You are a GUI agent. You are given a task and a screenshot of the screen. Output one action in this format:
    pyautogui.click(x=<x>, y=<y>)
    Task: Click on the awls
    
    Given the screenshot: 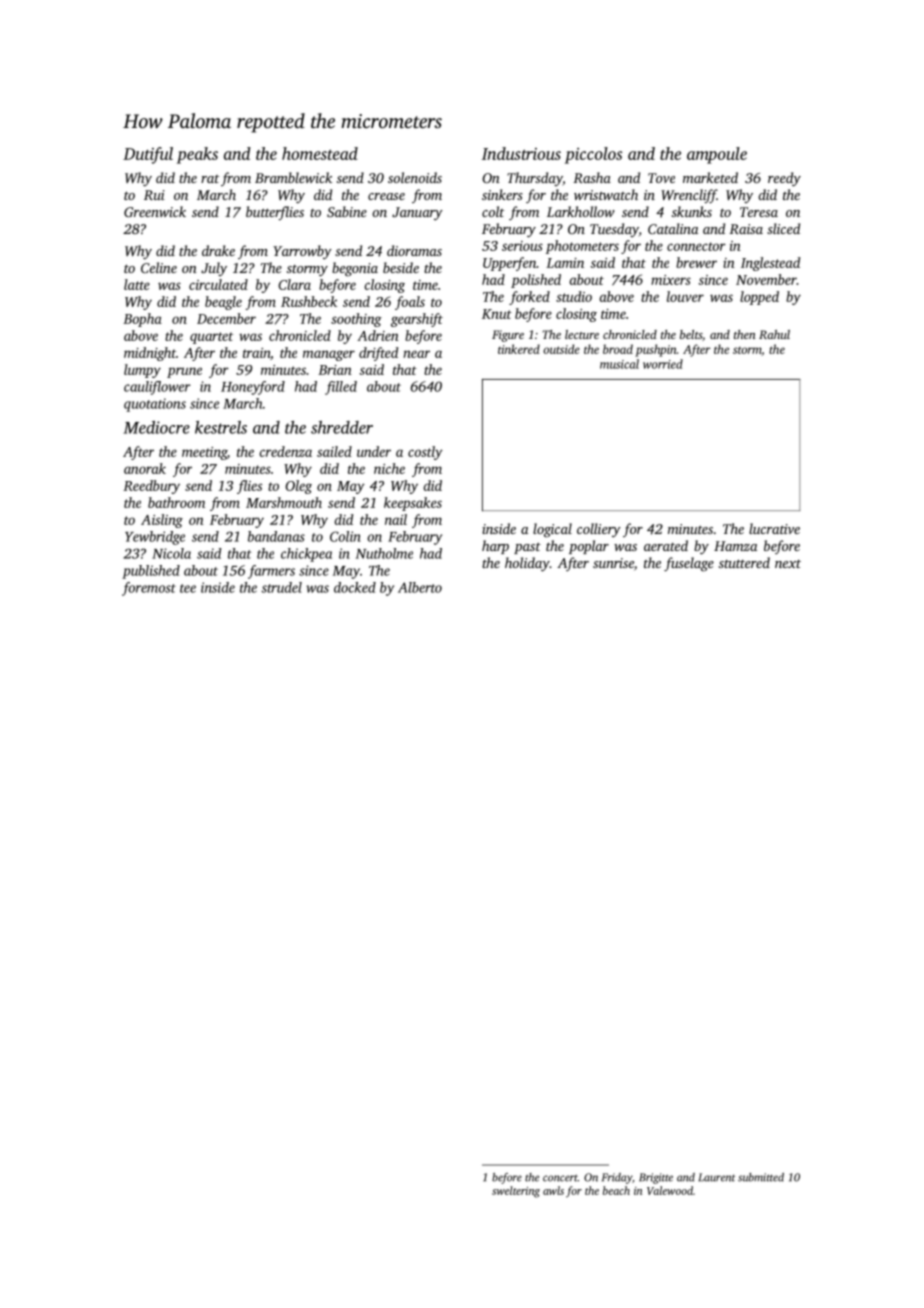 What is the action you would take?
    pyautogui.click(x=553, y=1190)
